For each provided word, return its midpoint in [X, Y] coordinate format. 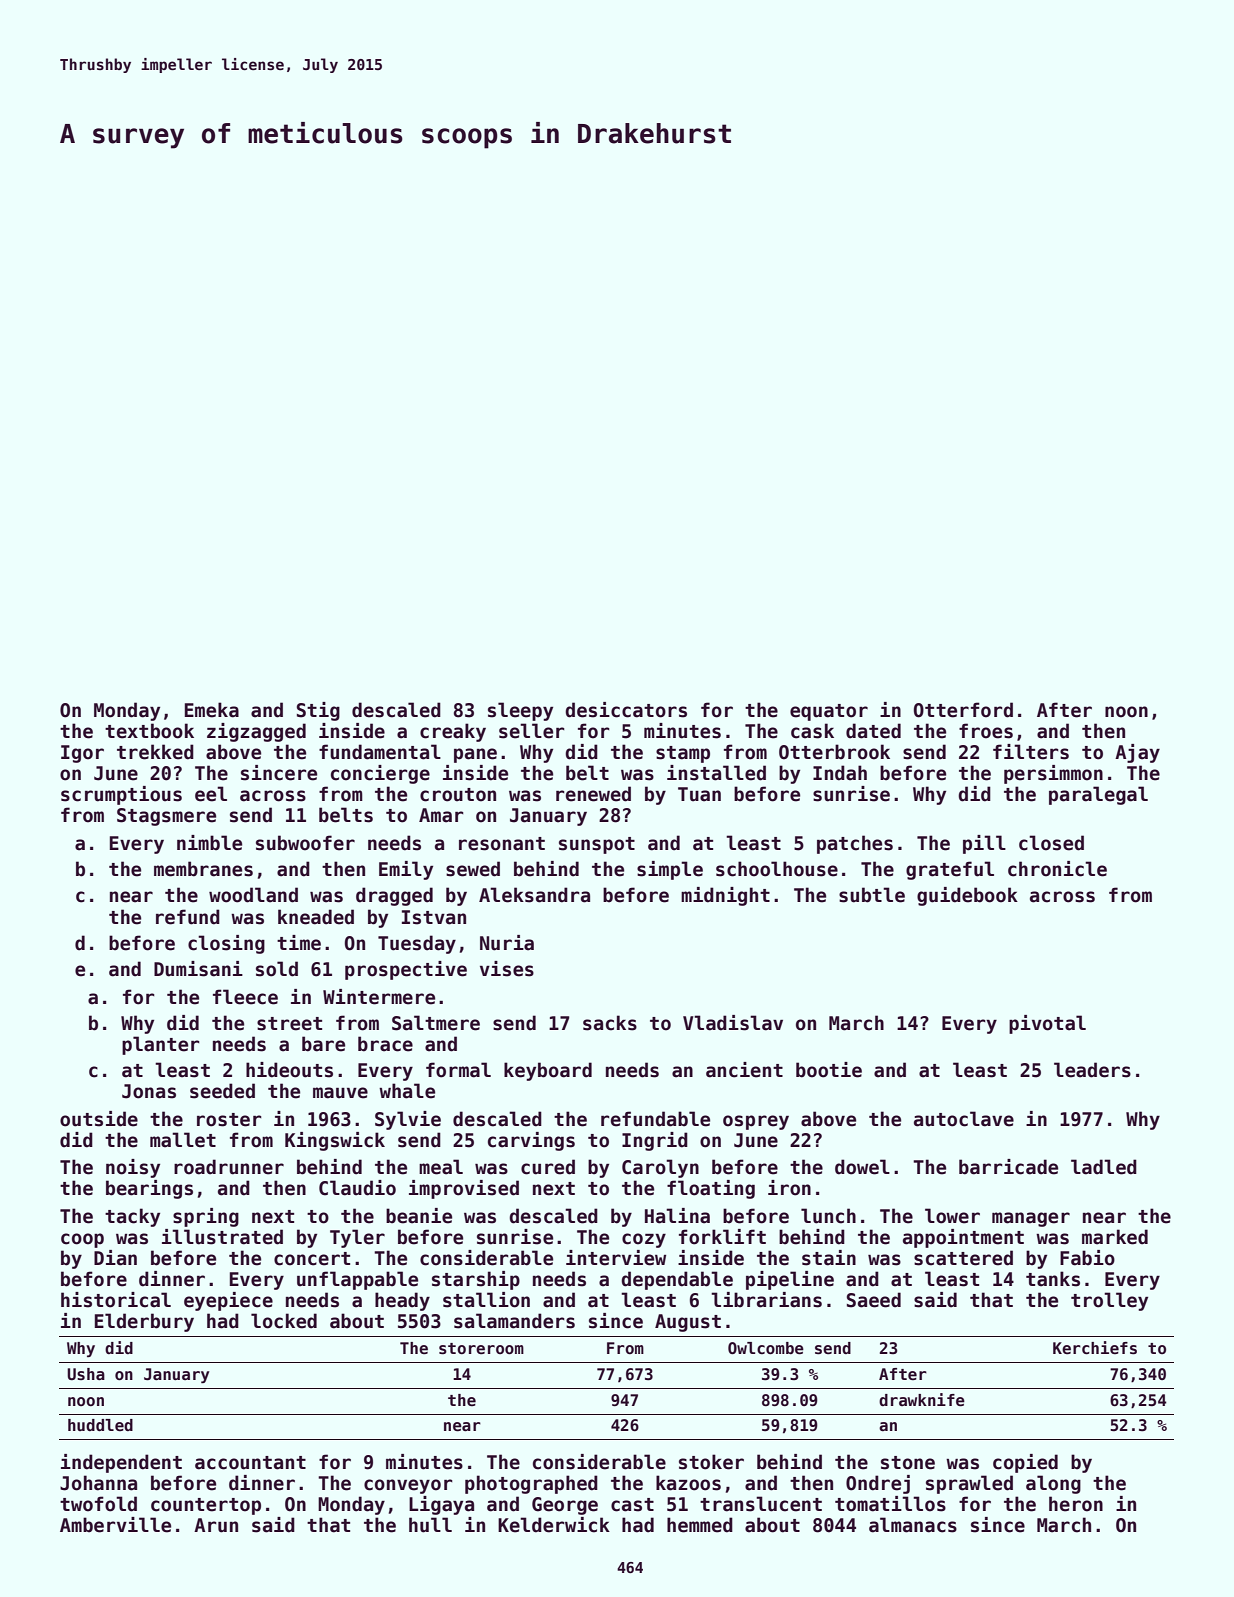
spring [206, 1217]
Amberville [115, 1525]
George [565, 1506]
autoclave [964, 1119]
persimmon [1053, 774]
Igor [82, 754]
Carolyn [660, 1168]
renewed [593, 794]
